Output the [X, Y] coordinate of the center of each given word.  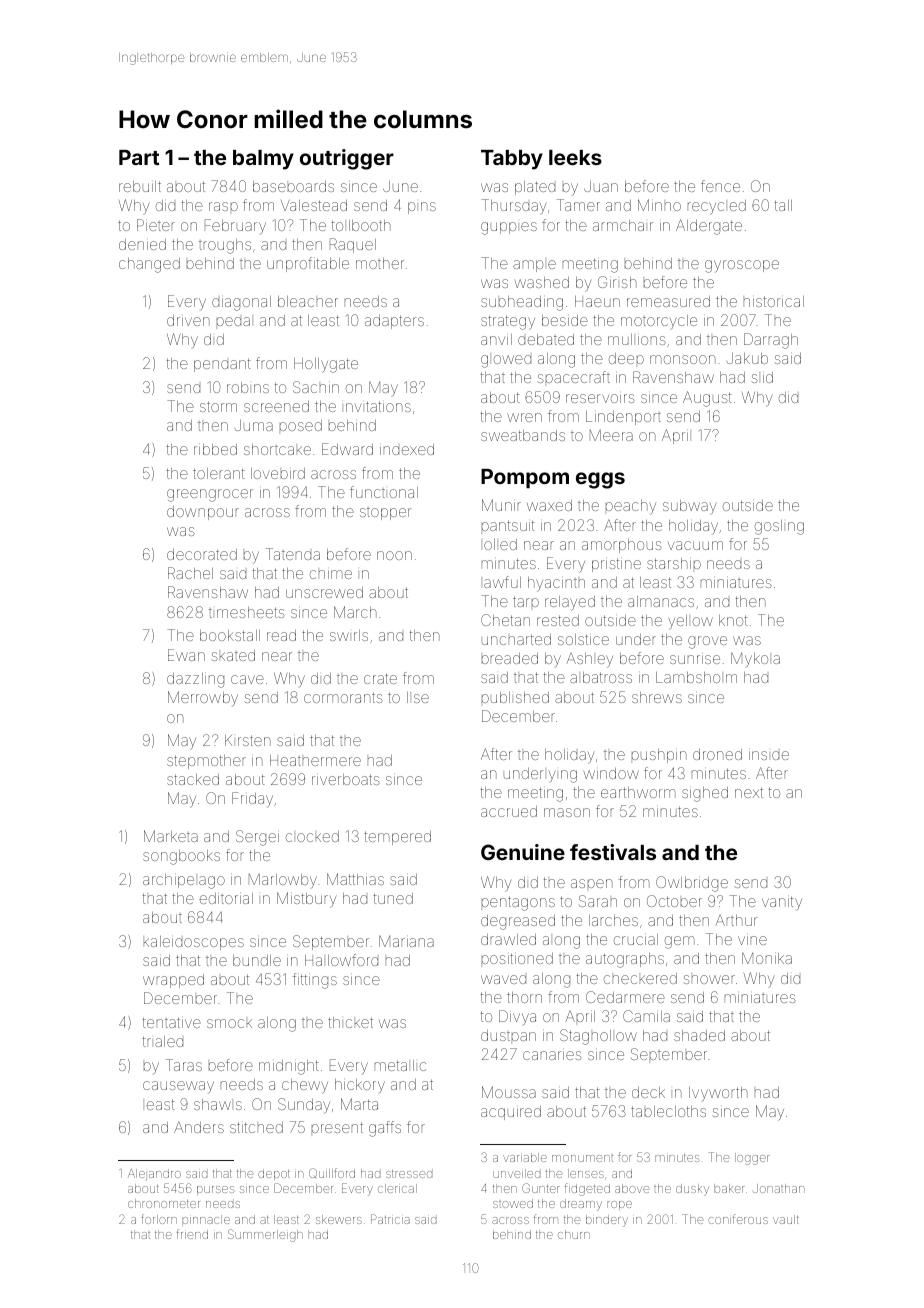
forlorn [159, 1219]
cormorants [343, 697]
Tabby [512, 160]
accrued [509, 811]
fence [720, 186]
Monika [767, 958]
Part [139, 157]
